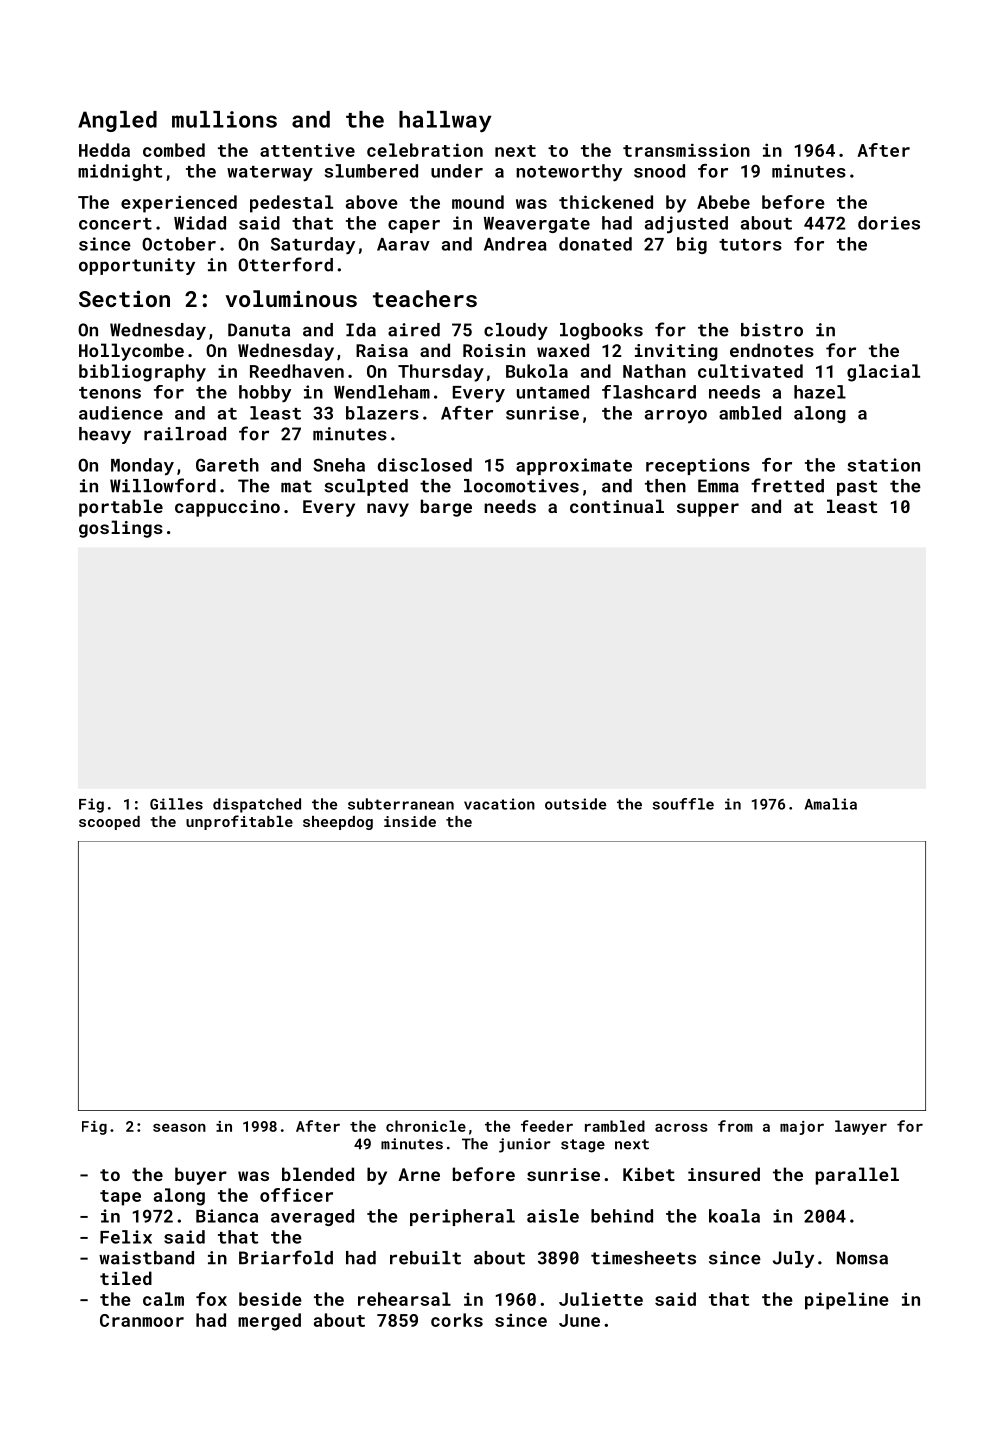 This screenshot has height=1454, width=1004. What do you see at coordinates (445, 121) in the screenshot?
I see `hallway` at bounding box center [445, 121].
